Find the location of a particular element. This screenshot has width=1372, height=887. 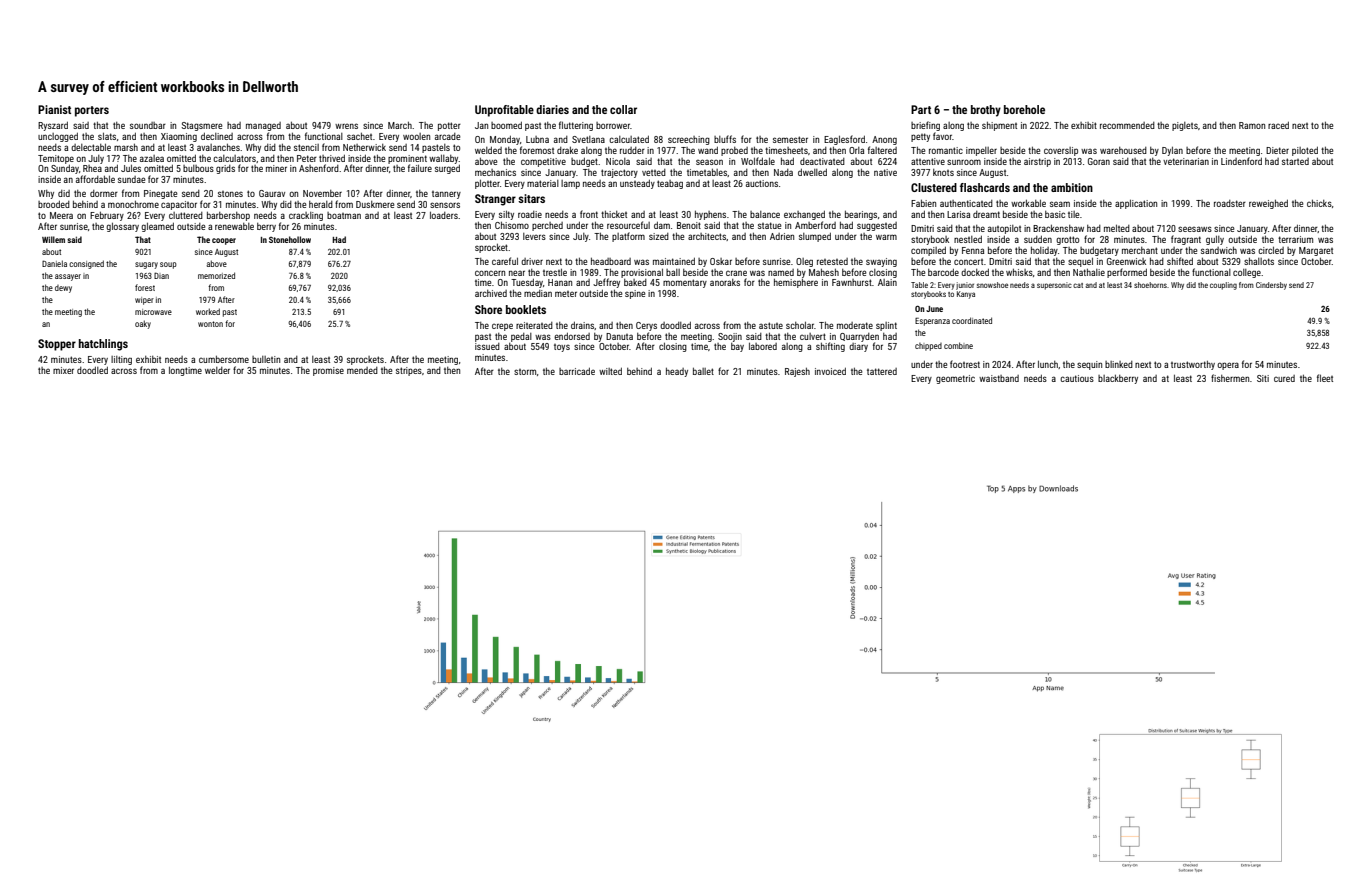

Adrien is located at coordinates (782, 236).
